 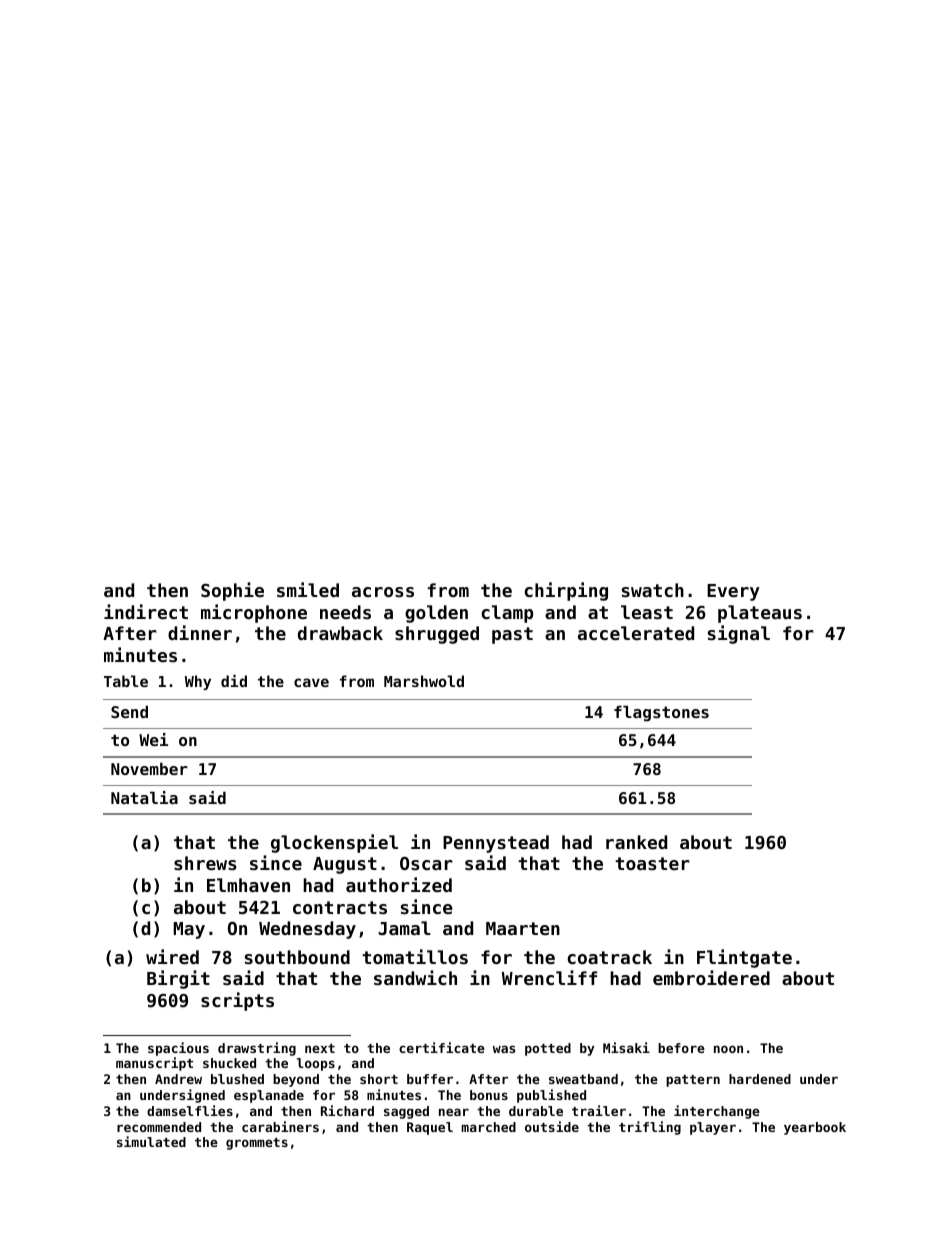 What do you see at coordinates (661, 714) in the page?
I see `flagstones` at bounding box center [661, 714].
